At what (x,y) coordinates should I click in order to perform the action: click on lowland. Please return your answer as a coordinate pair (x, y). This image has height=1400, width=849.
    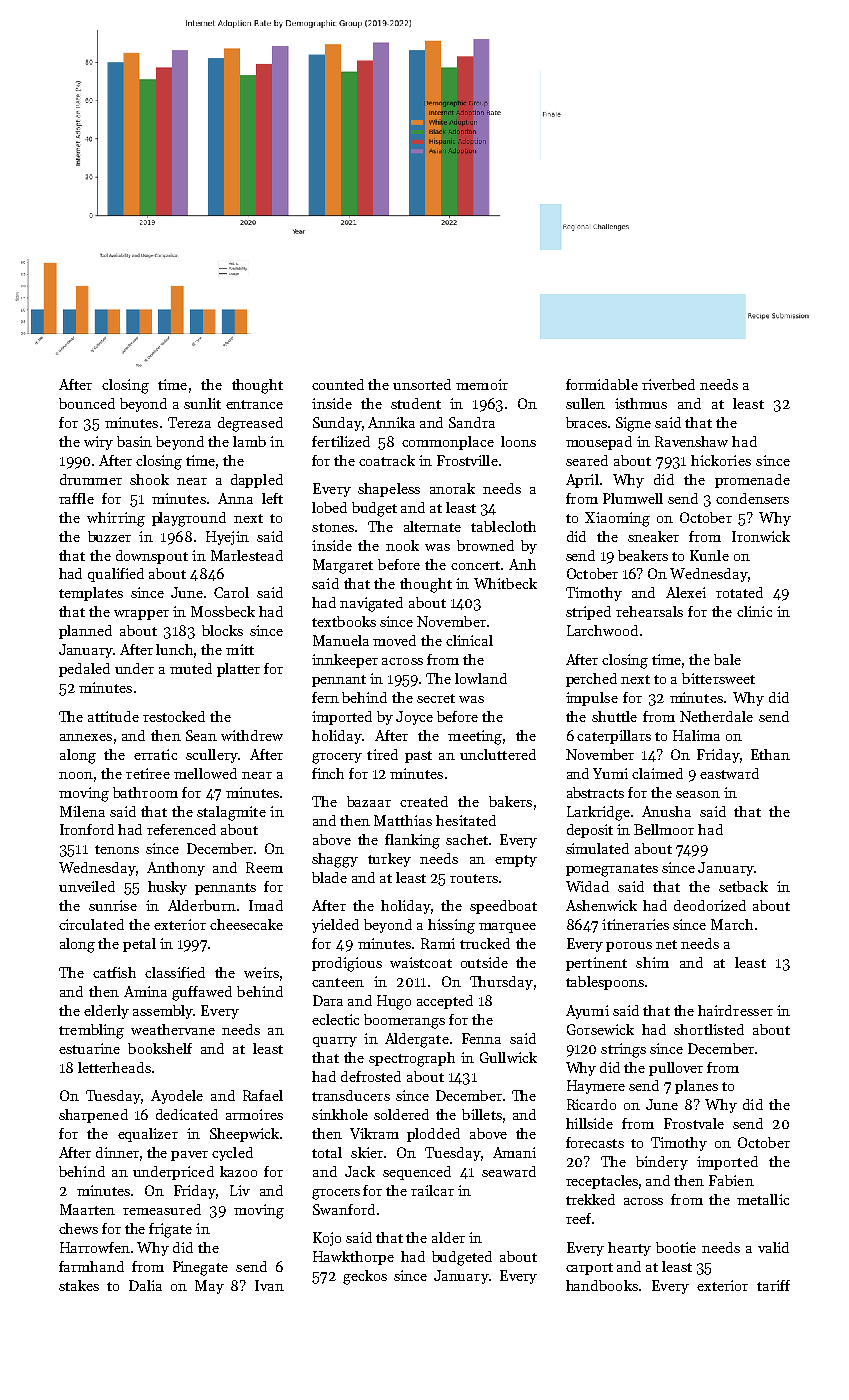
    Looking at the image, I should click on (481, 678).
